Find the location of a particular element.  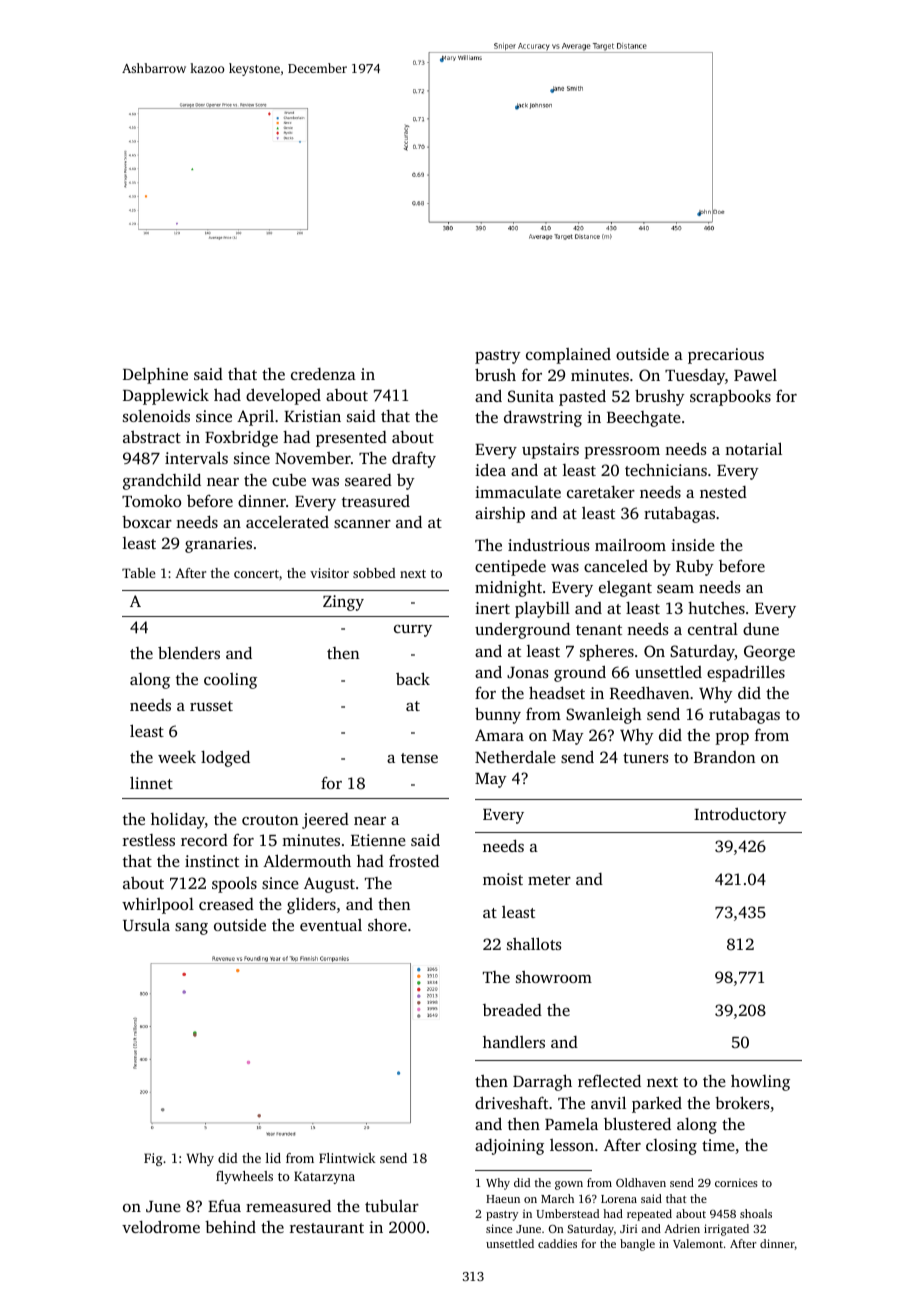

blenders is located at coordinates (189, 652).
